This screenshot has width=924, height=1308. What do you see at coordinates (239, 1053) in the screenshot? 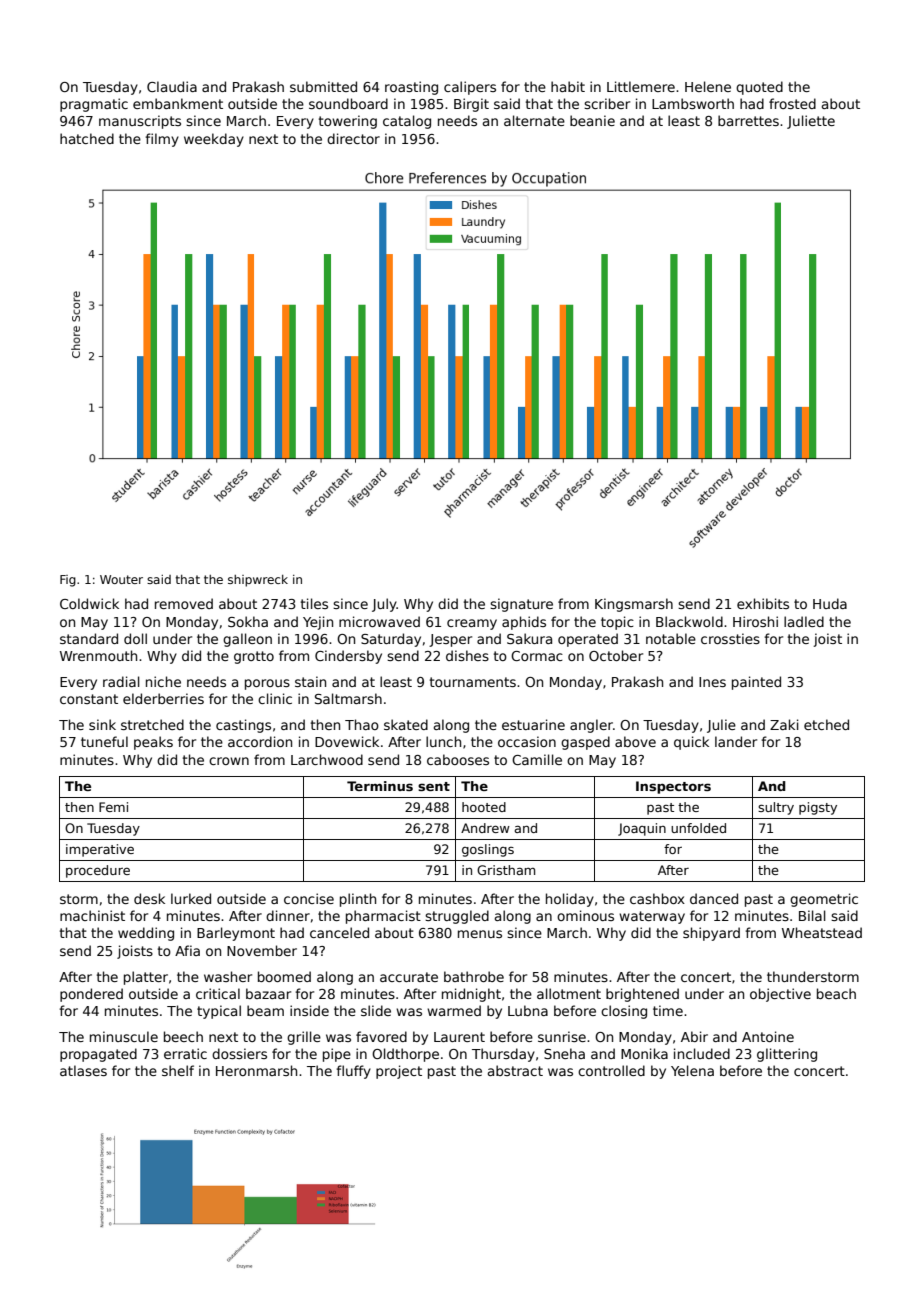
I see `dossiers` at bounding box center [239, 1053].
